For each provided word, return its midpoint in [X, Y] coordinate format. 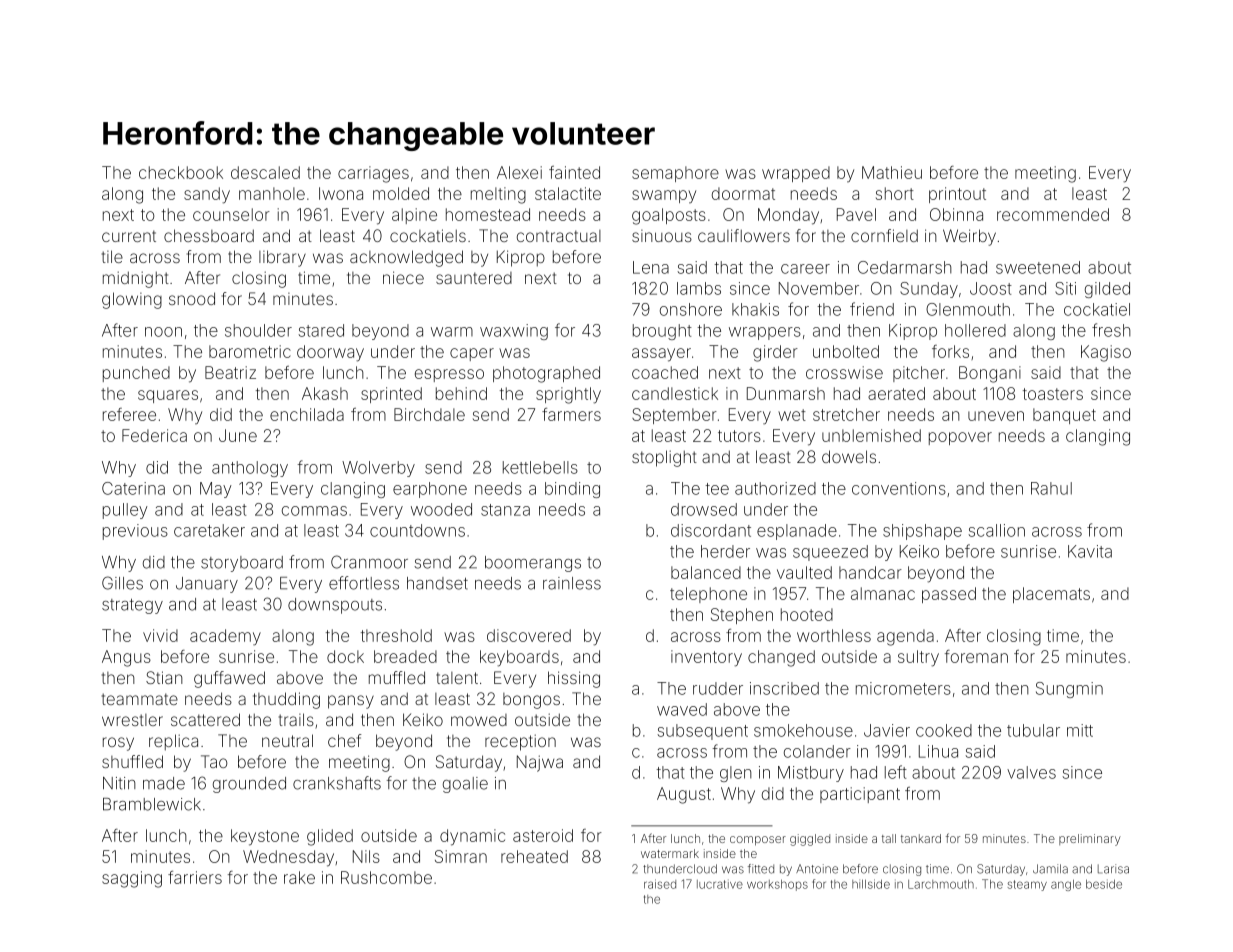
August [684, 795]
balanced [706, 572]
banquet [1064, 416]
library [282, 258]
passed [949, 595]
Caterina [133, 488]
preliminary [1090, 840]
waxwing [514, 332]
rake [299, 877]
